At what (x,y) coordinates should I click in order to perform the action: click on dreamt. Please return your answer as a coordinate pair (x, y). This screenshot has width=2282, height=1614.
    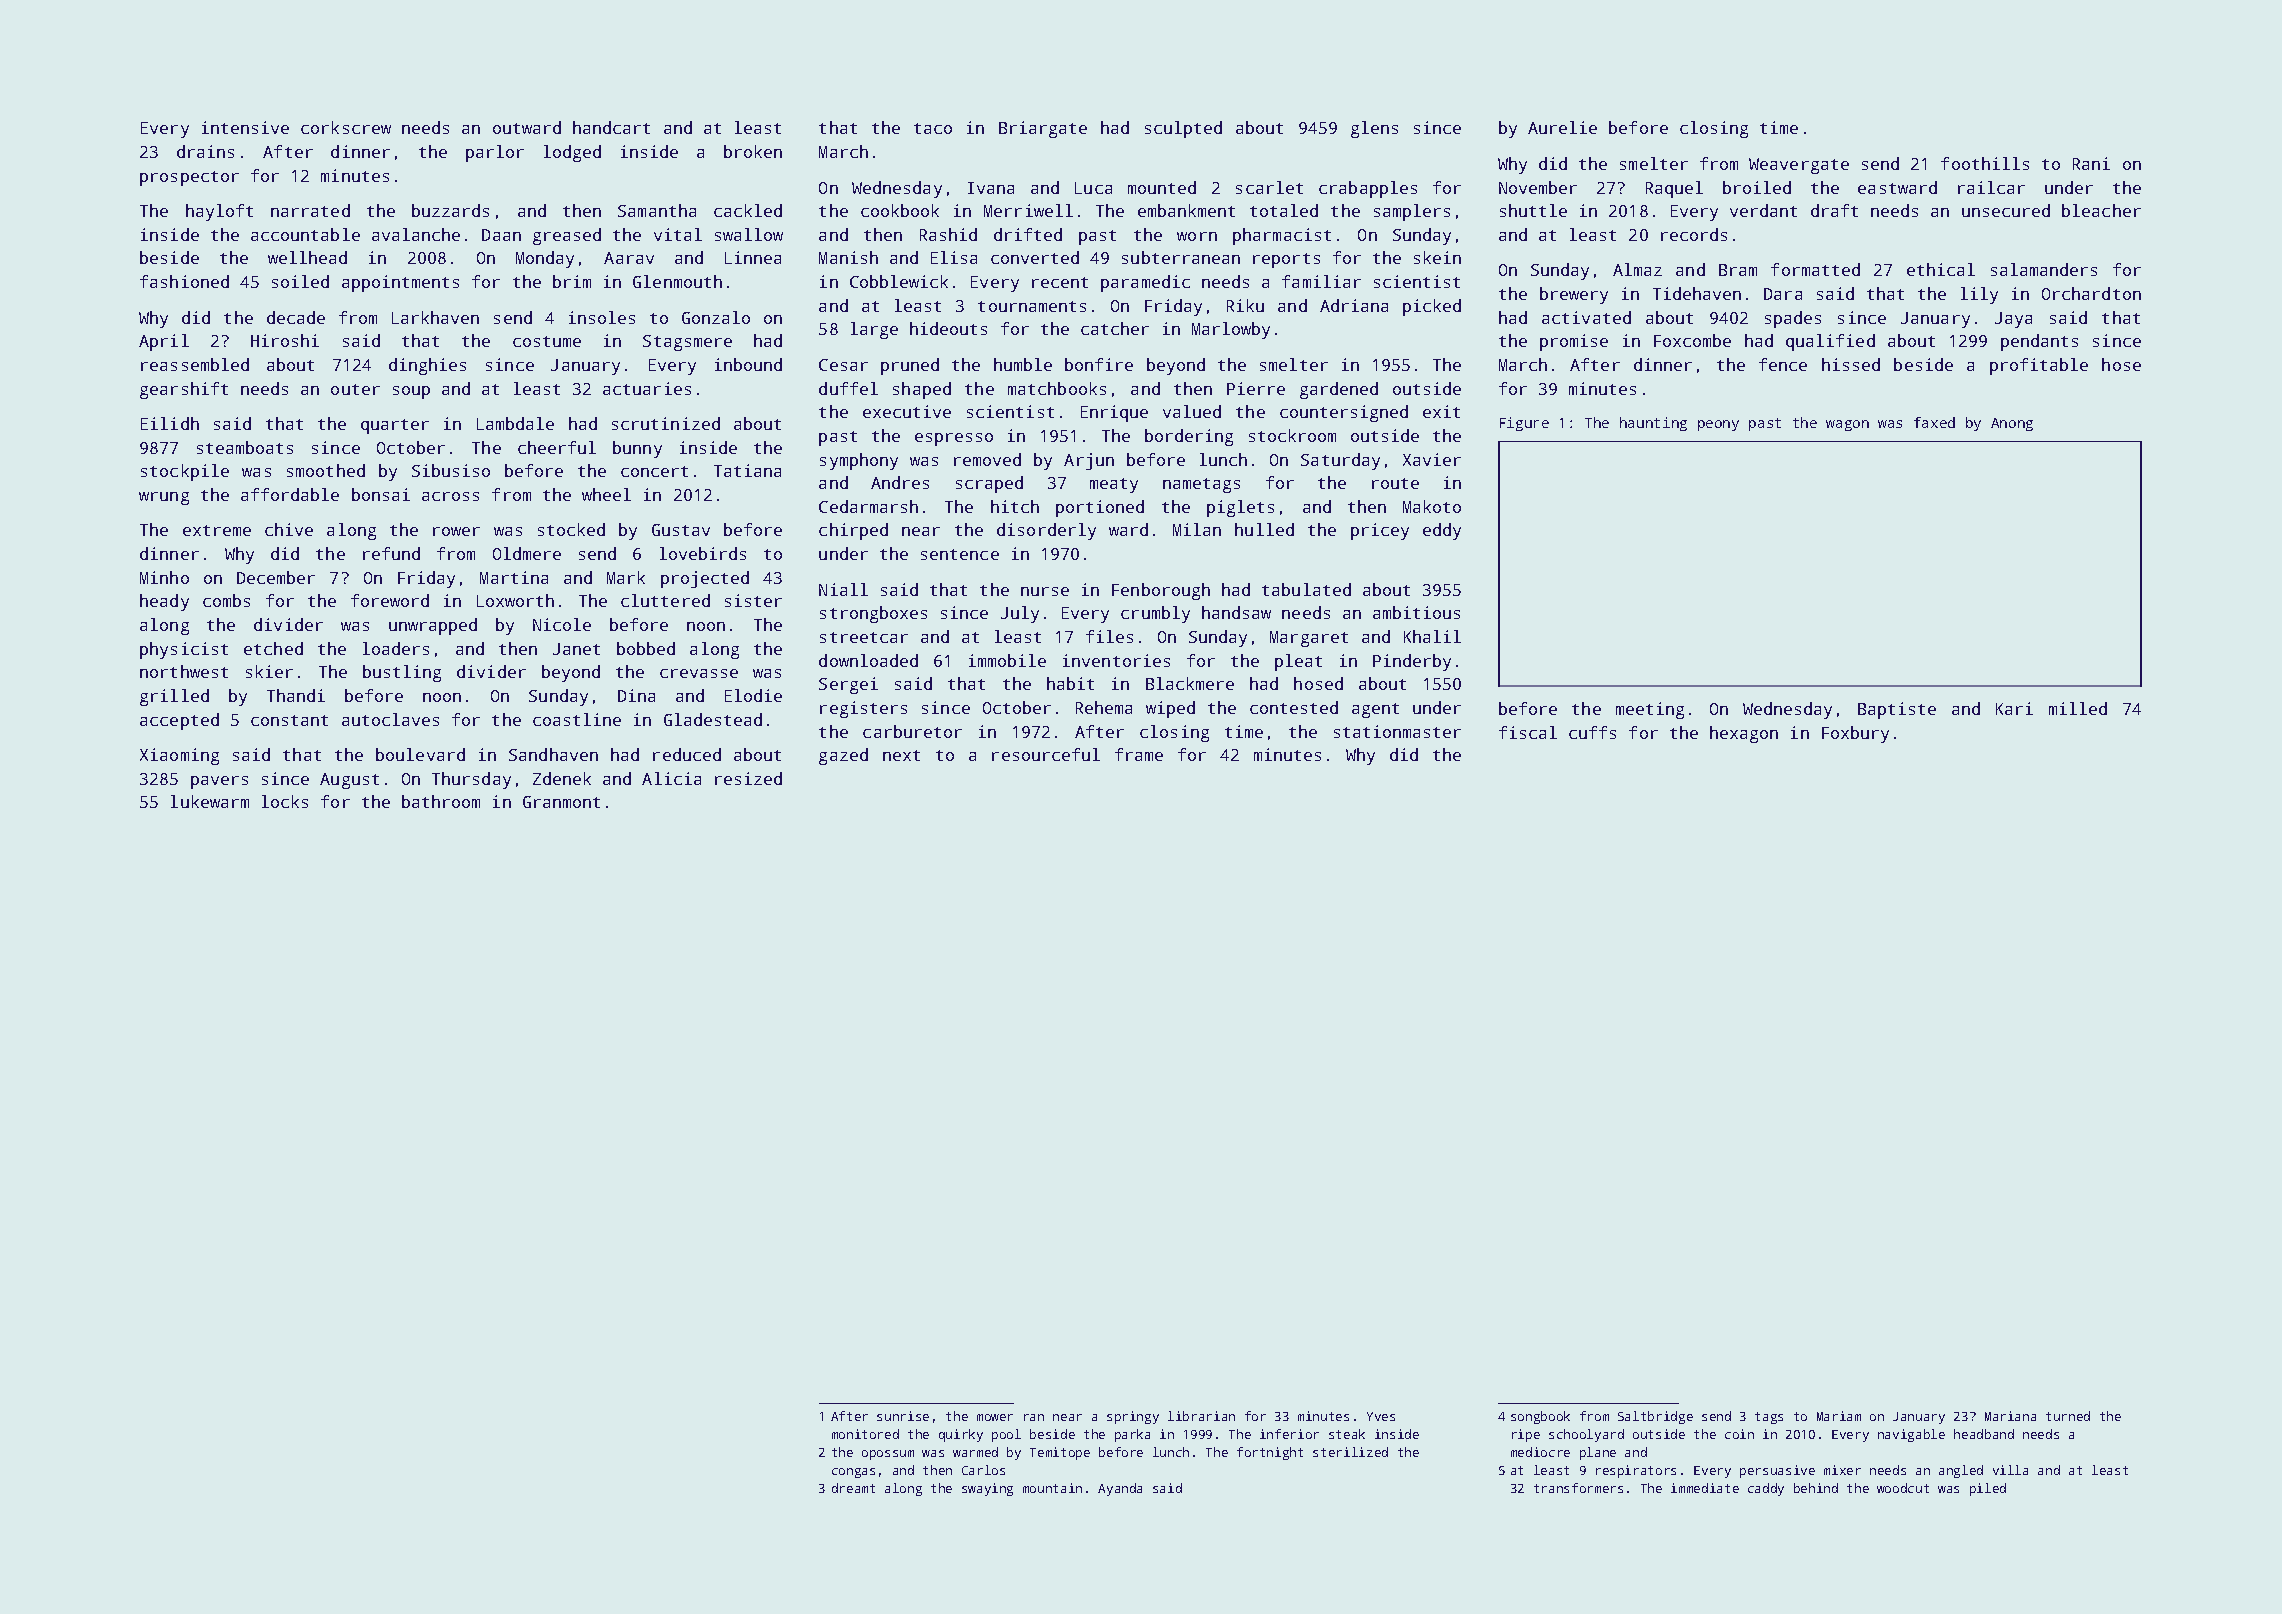
    Looking at the image, I should click on (853, 1488).
